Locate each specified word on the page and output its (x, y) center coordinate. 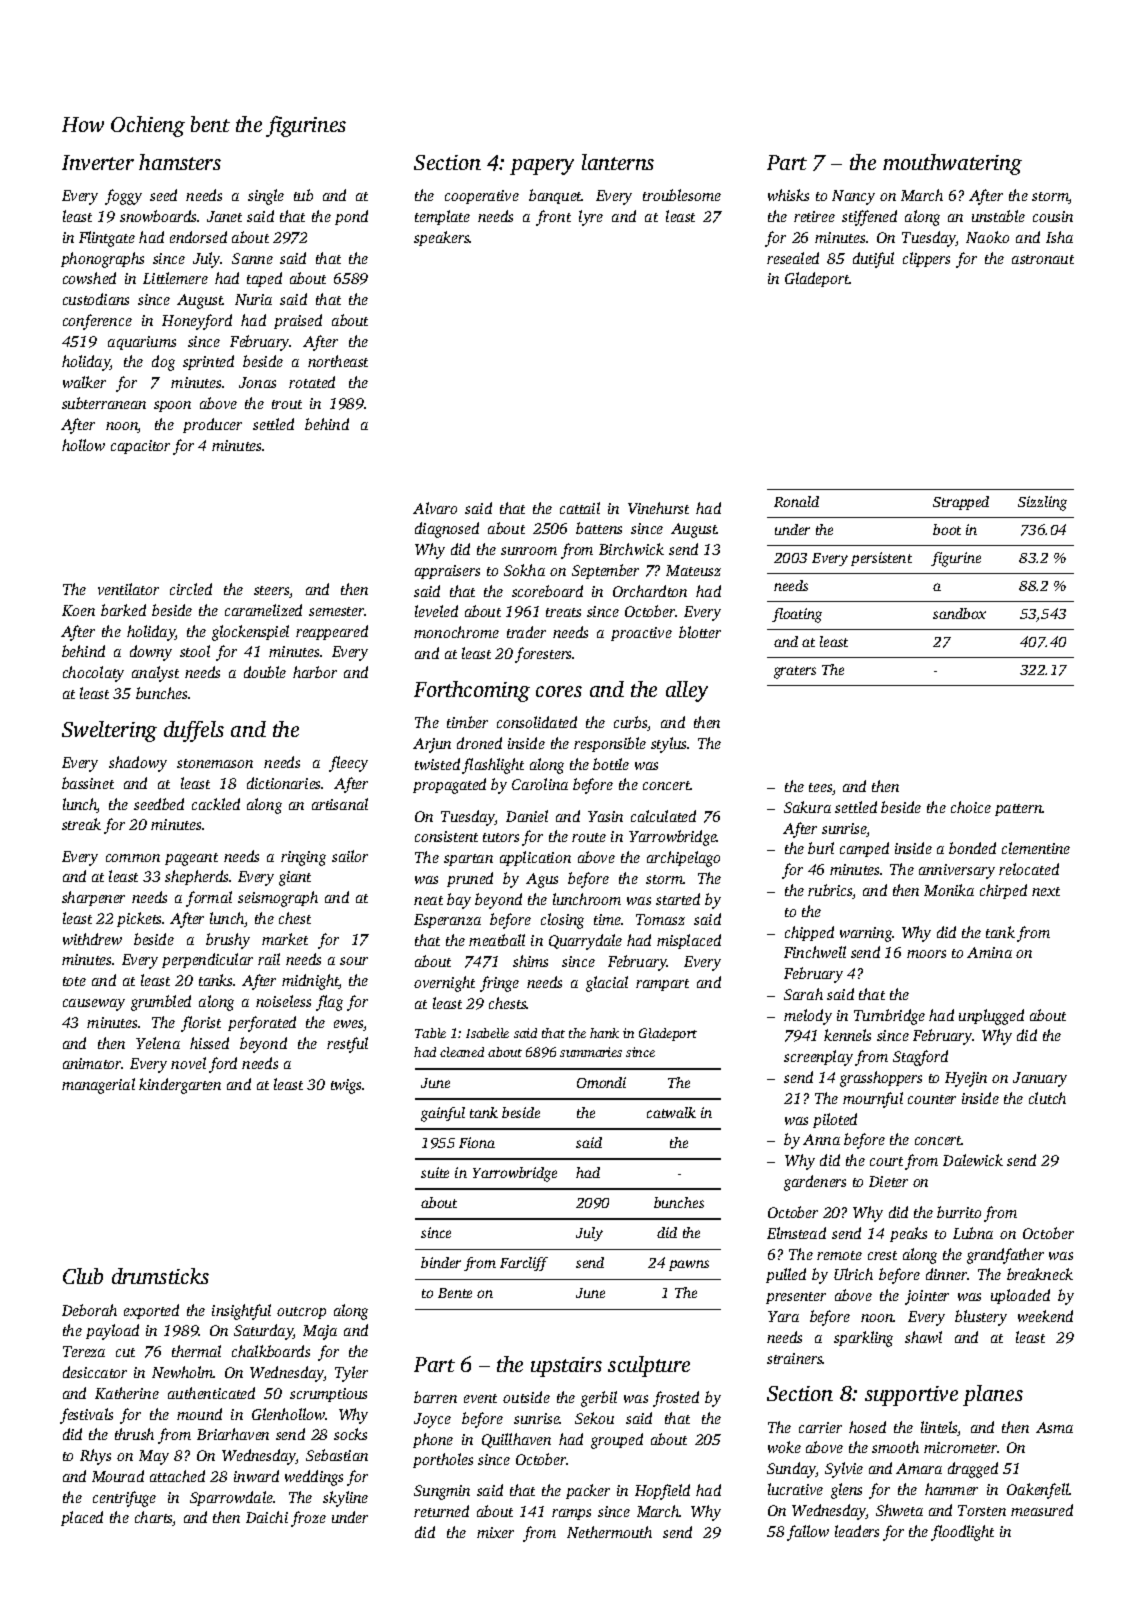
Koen (78, 610)
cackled (216, 804)
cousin (1053, 216)
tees (821, 789)
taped (264, 279)
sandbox (959, 613)
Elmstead (796, 1233)
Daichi (267, 1517)
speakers (442, 238)
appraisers (447, 572)
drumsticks (160, 1276)
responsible (610, 744)
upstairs (566, 1367)
